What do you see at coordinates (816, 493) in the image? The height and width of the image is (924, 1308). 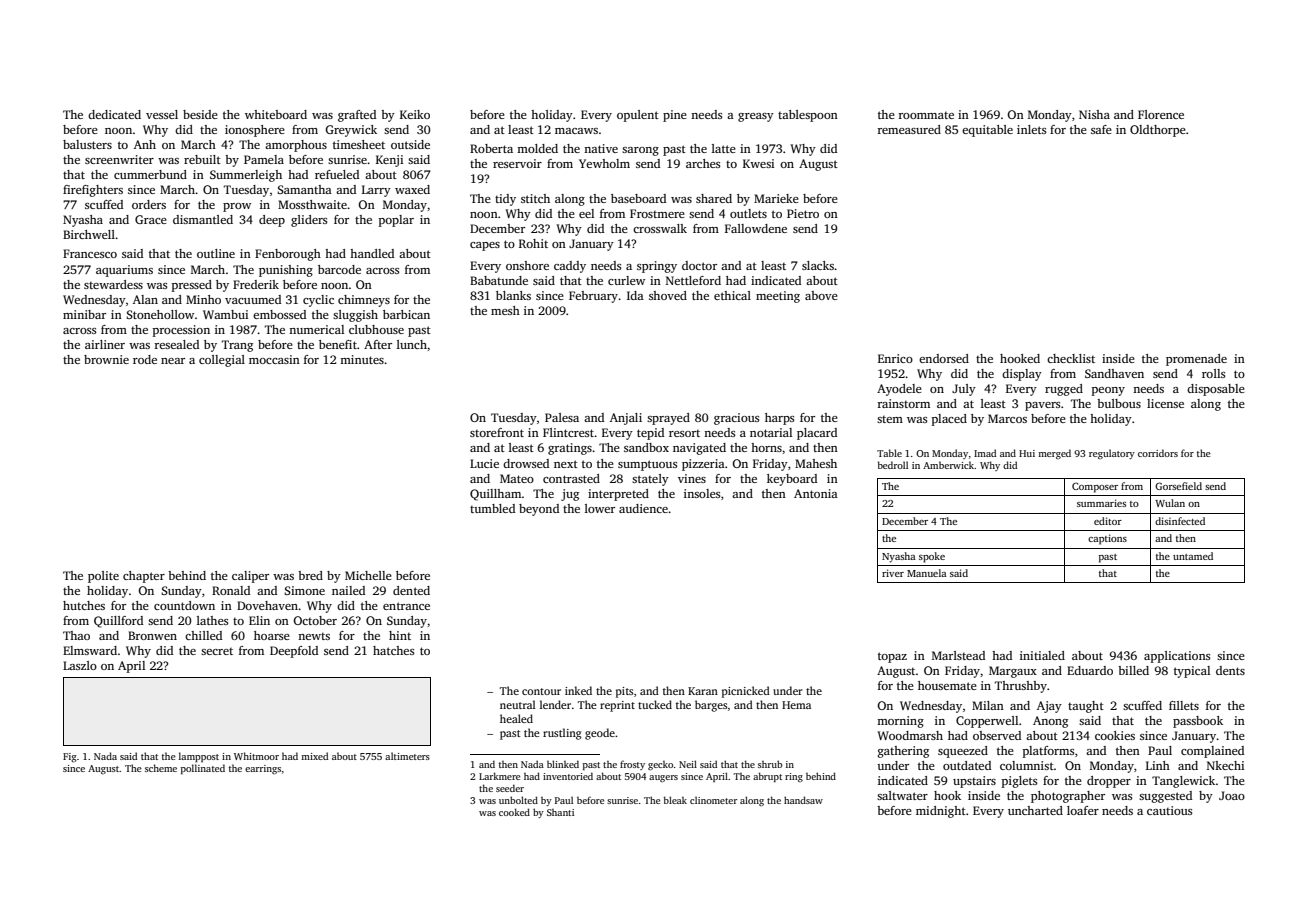 I see `Antonia` at bounding box center [816, 493].
